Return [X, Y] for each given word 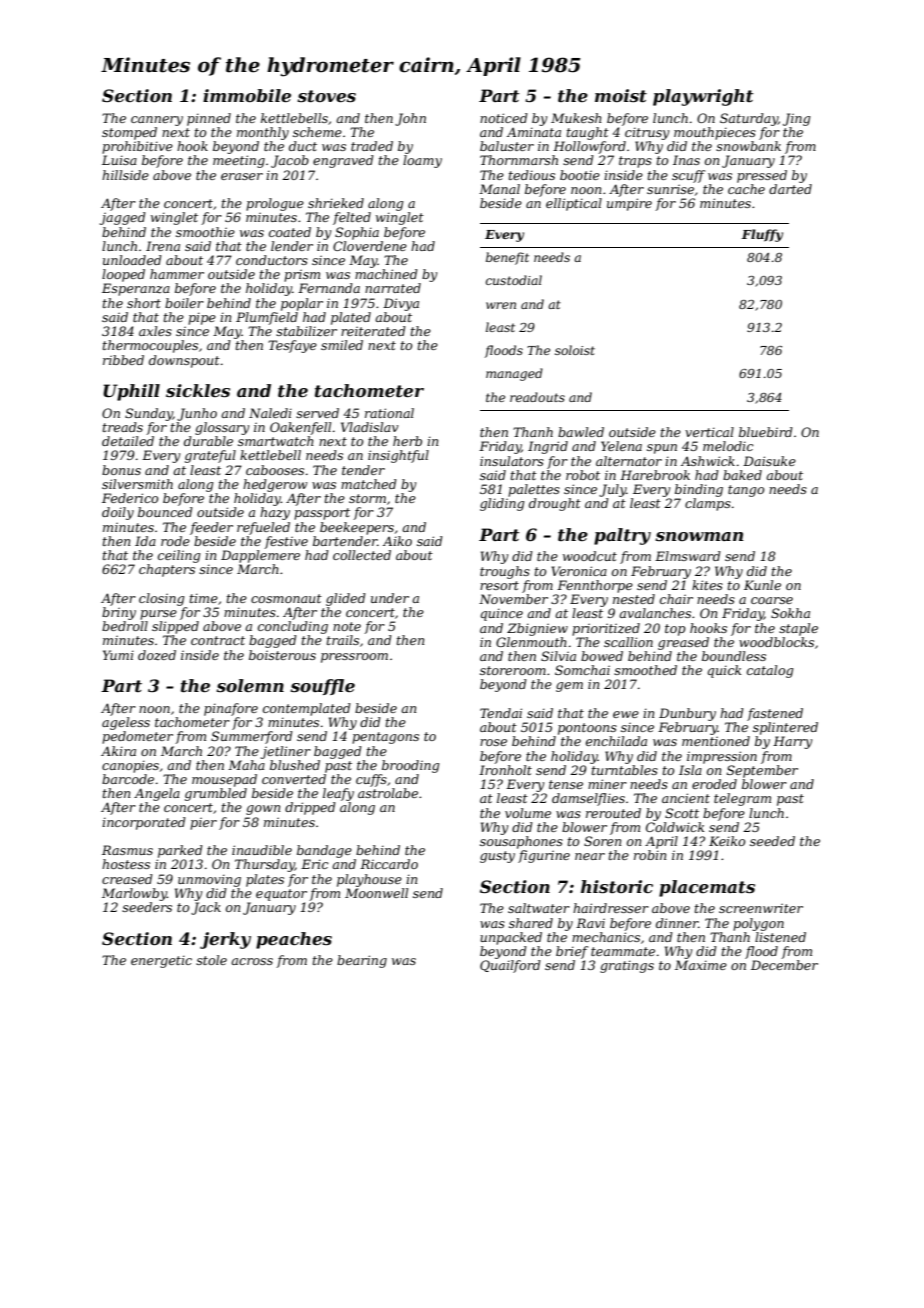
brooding [410, 766]
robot [583, 475]
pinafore [231, 709]
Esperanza [136, 289]
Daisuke [769, 461]
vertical [709, 432]
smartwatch [276, 441]
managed [514, 374]
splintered [785, 728]
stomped [129, 133]
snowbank [748, 146]
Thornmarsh [519, 160]
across [252, 961]
